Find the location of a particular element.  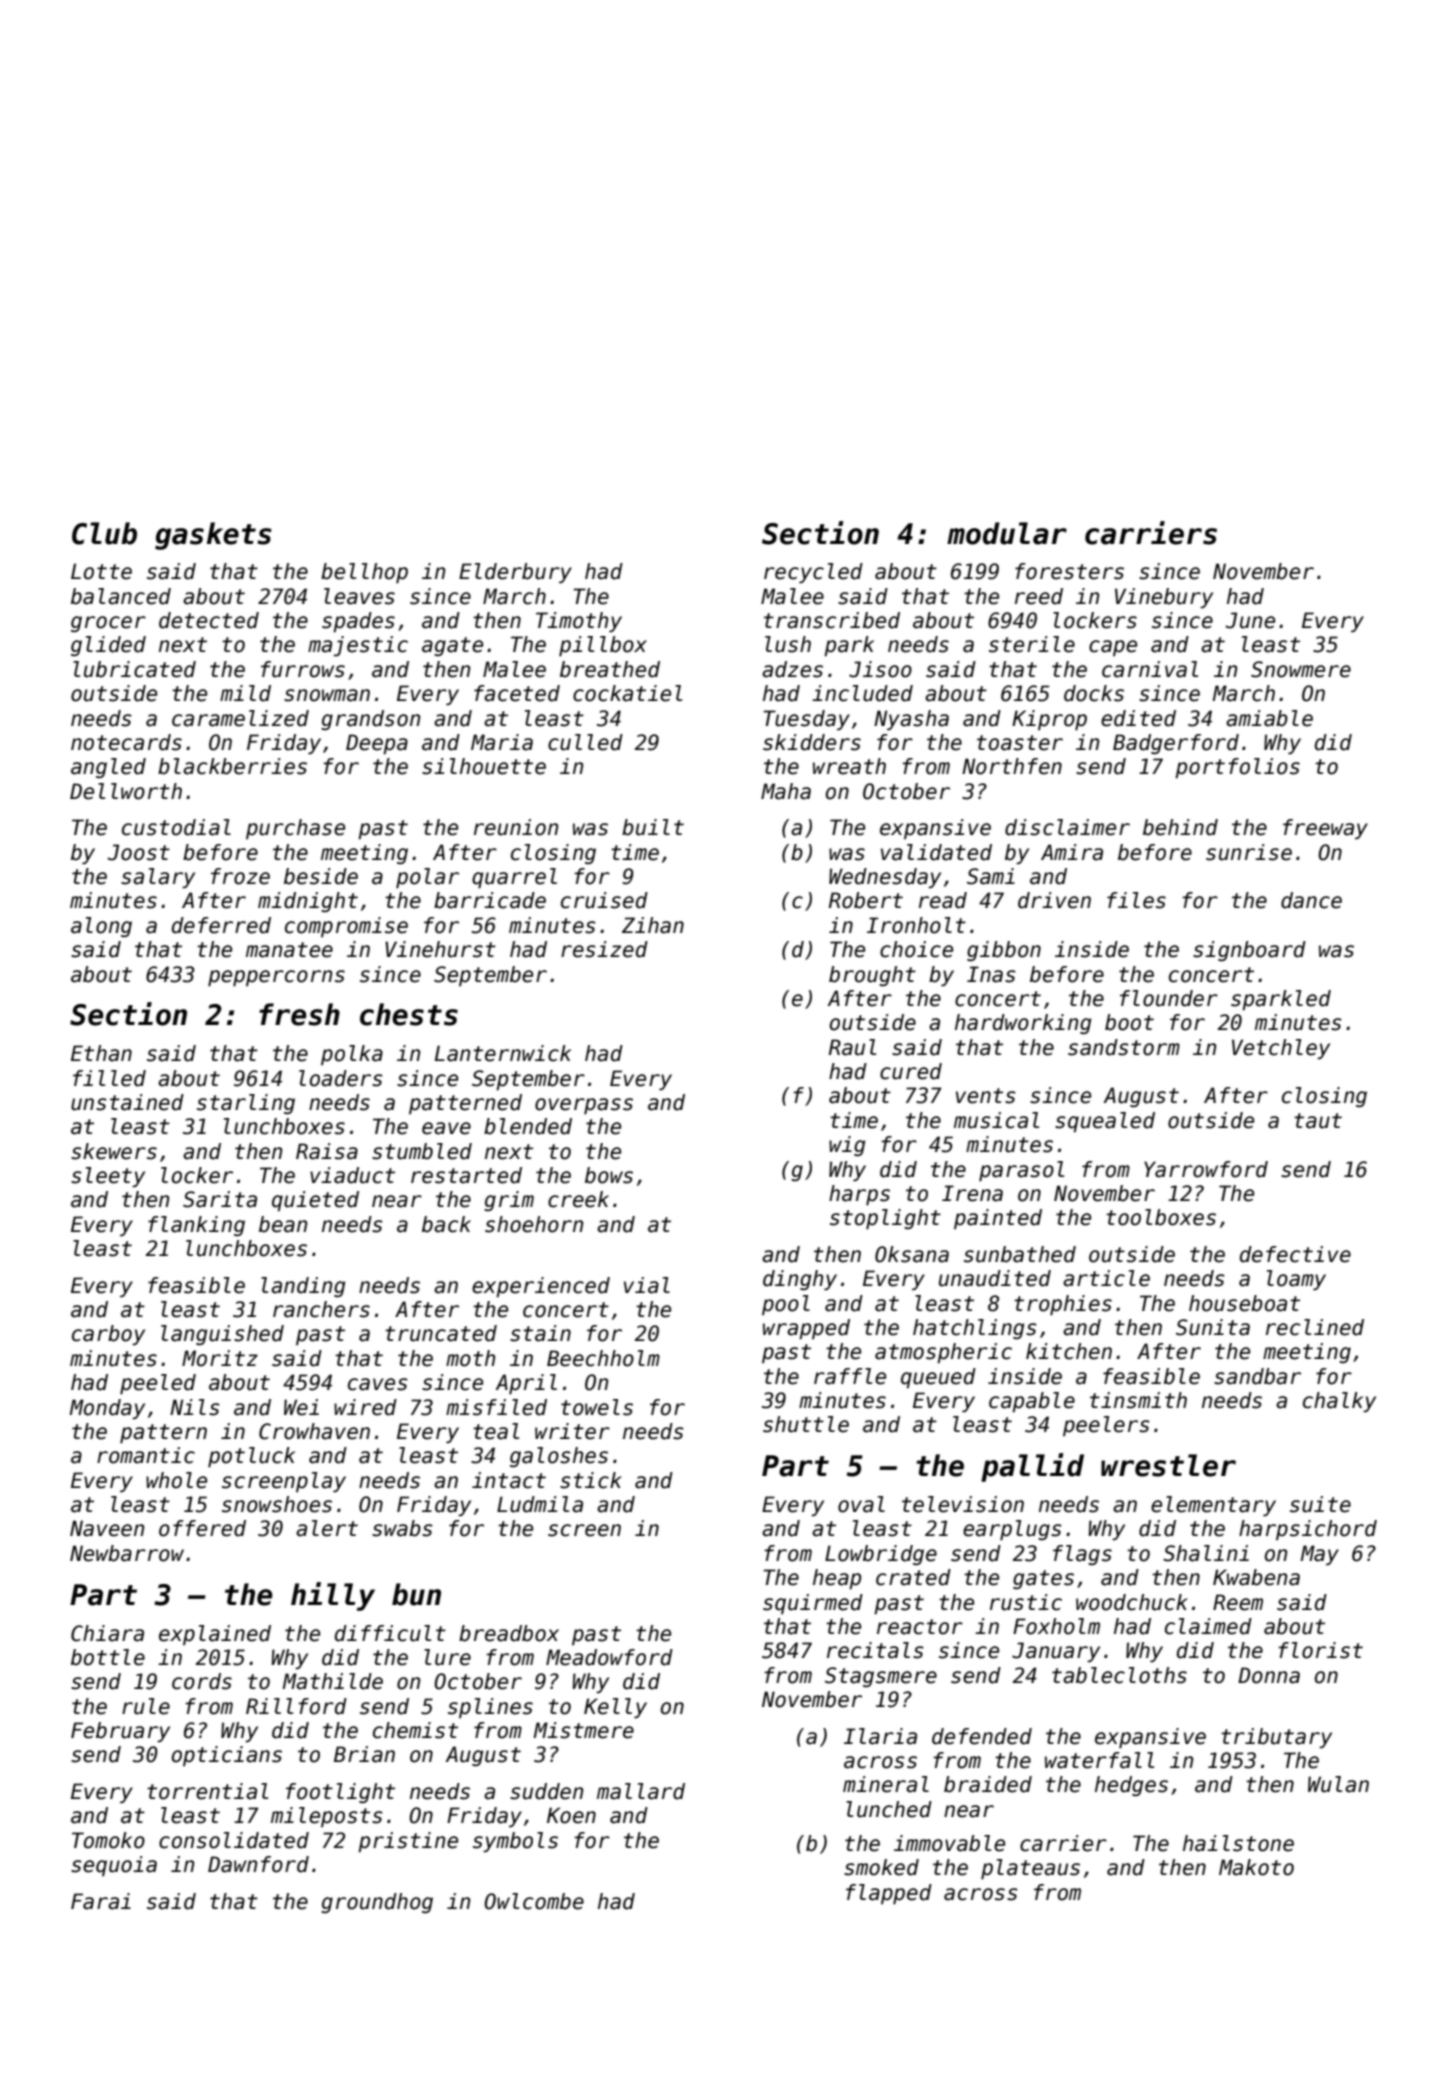

wreath is located at coordinates (849, 766).
